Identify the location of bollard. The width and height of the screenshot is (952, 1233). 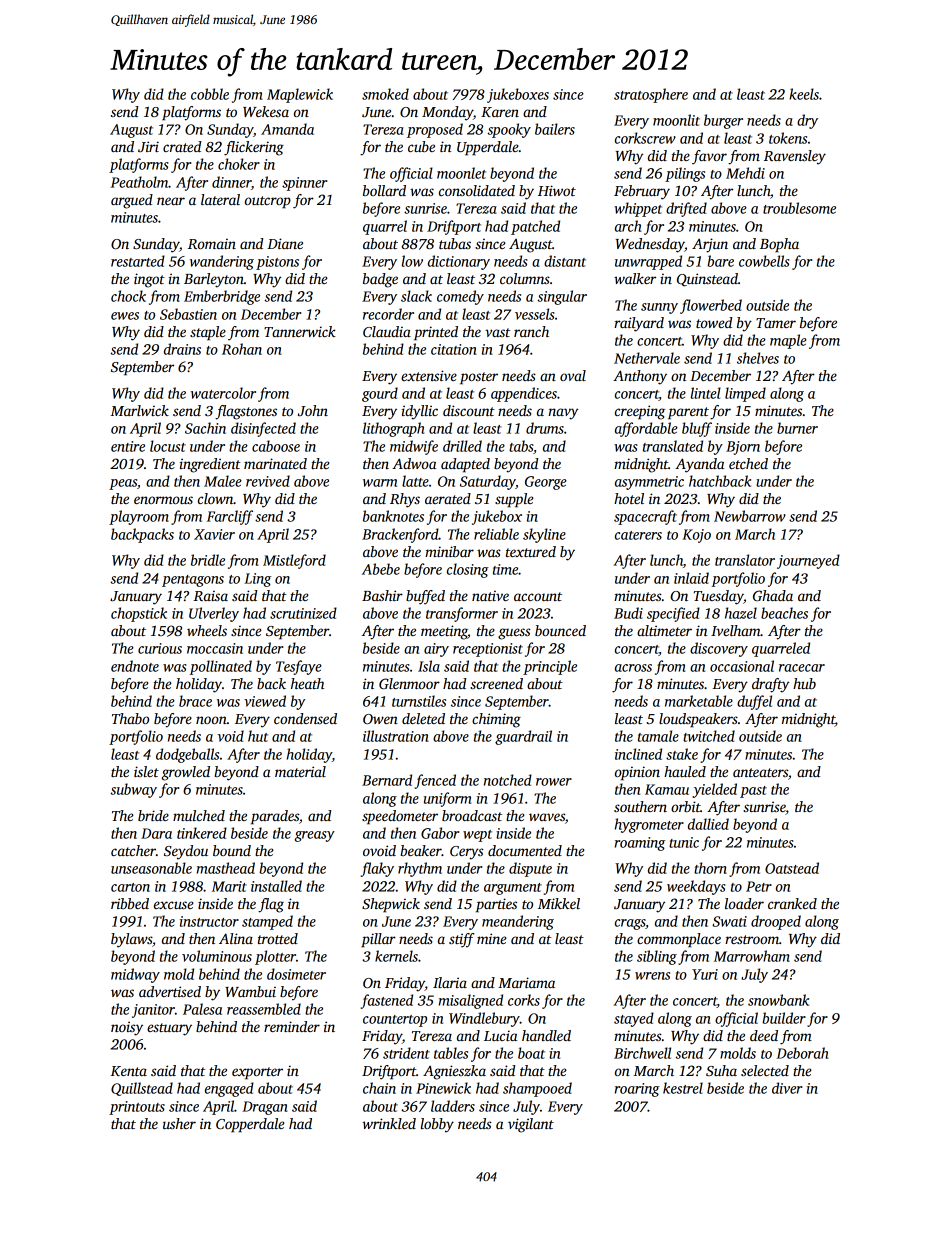
(384, 190).
